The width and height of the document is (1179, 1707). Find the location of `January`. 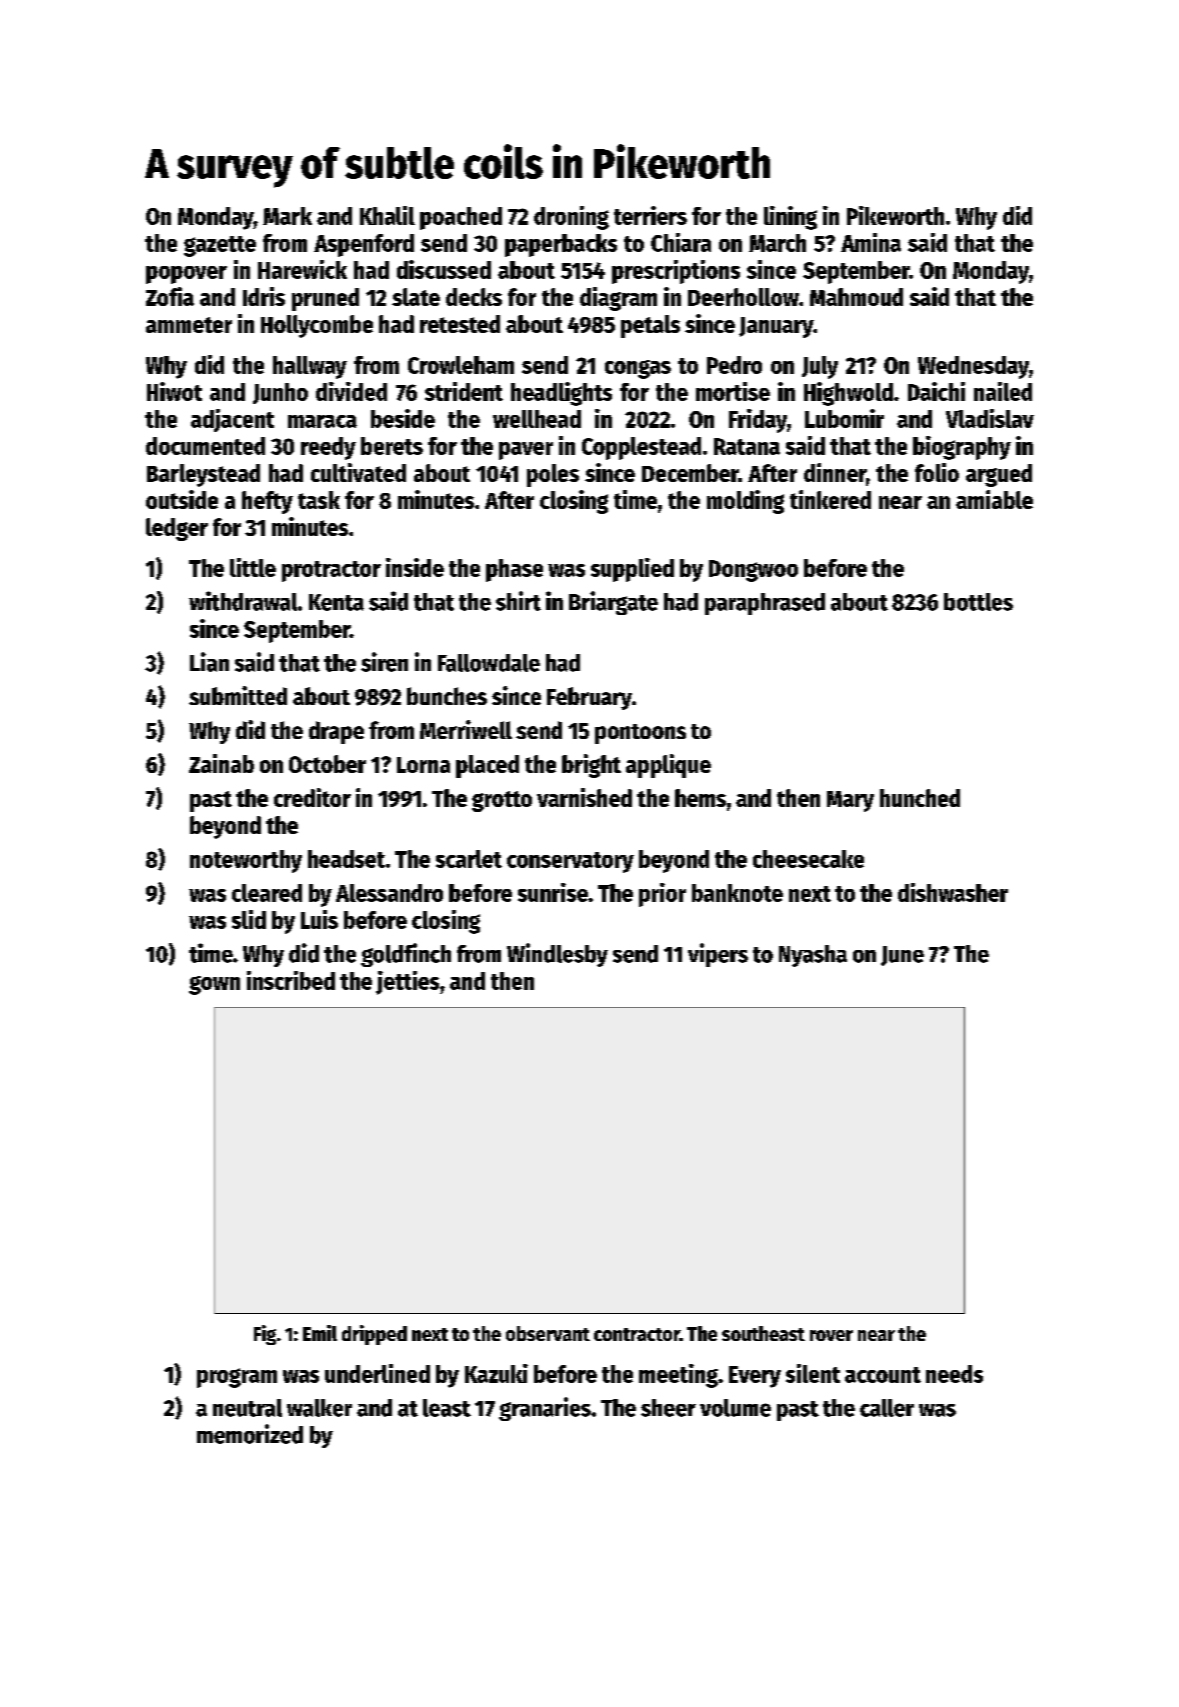

January is located at coordinates (776, 327).
